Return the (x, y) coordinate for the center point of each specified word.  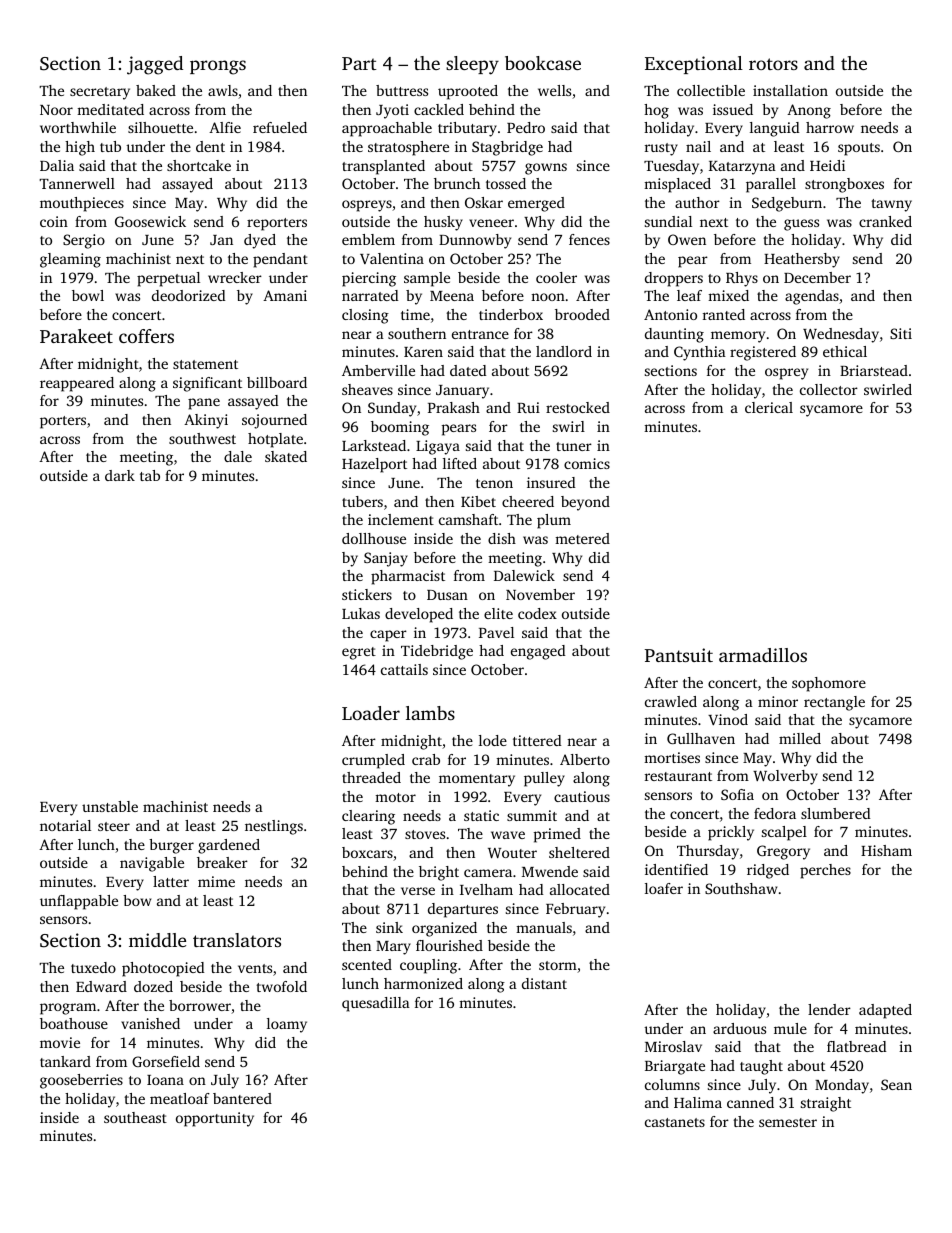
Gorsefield (166, 1061)
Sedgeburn (787, 204)
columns (672, 1084)
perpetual (168, 279)
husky (443, 223)
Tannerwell (77, 183)
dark (120, 475)
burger (171, 846)
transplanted (383, 167)
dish (502, 538)
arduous (739, 1028)
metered (582, 538)
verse (418, 891)
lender (829, 1009)
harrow (830, 127)
